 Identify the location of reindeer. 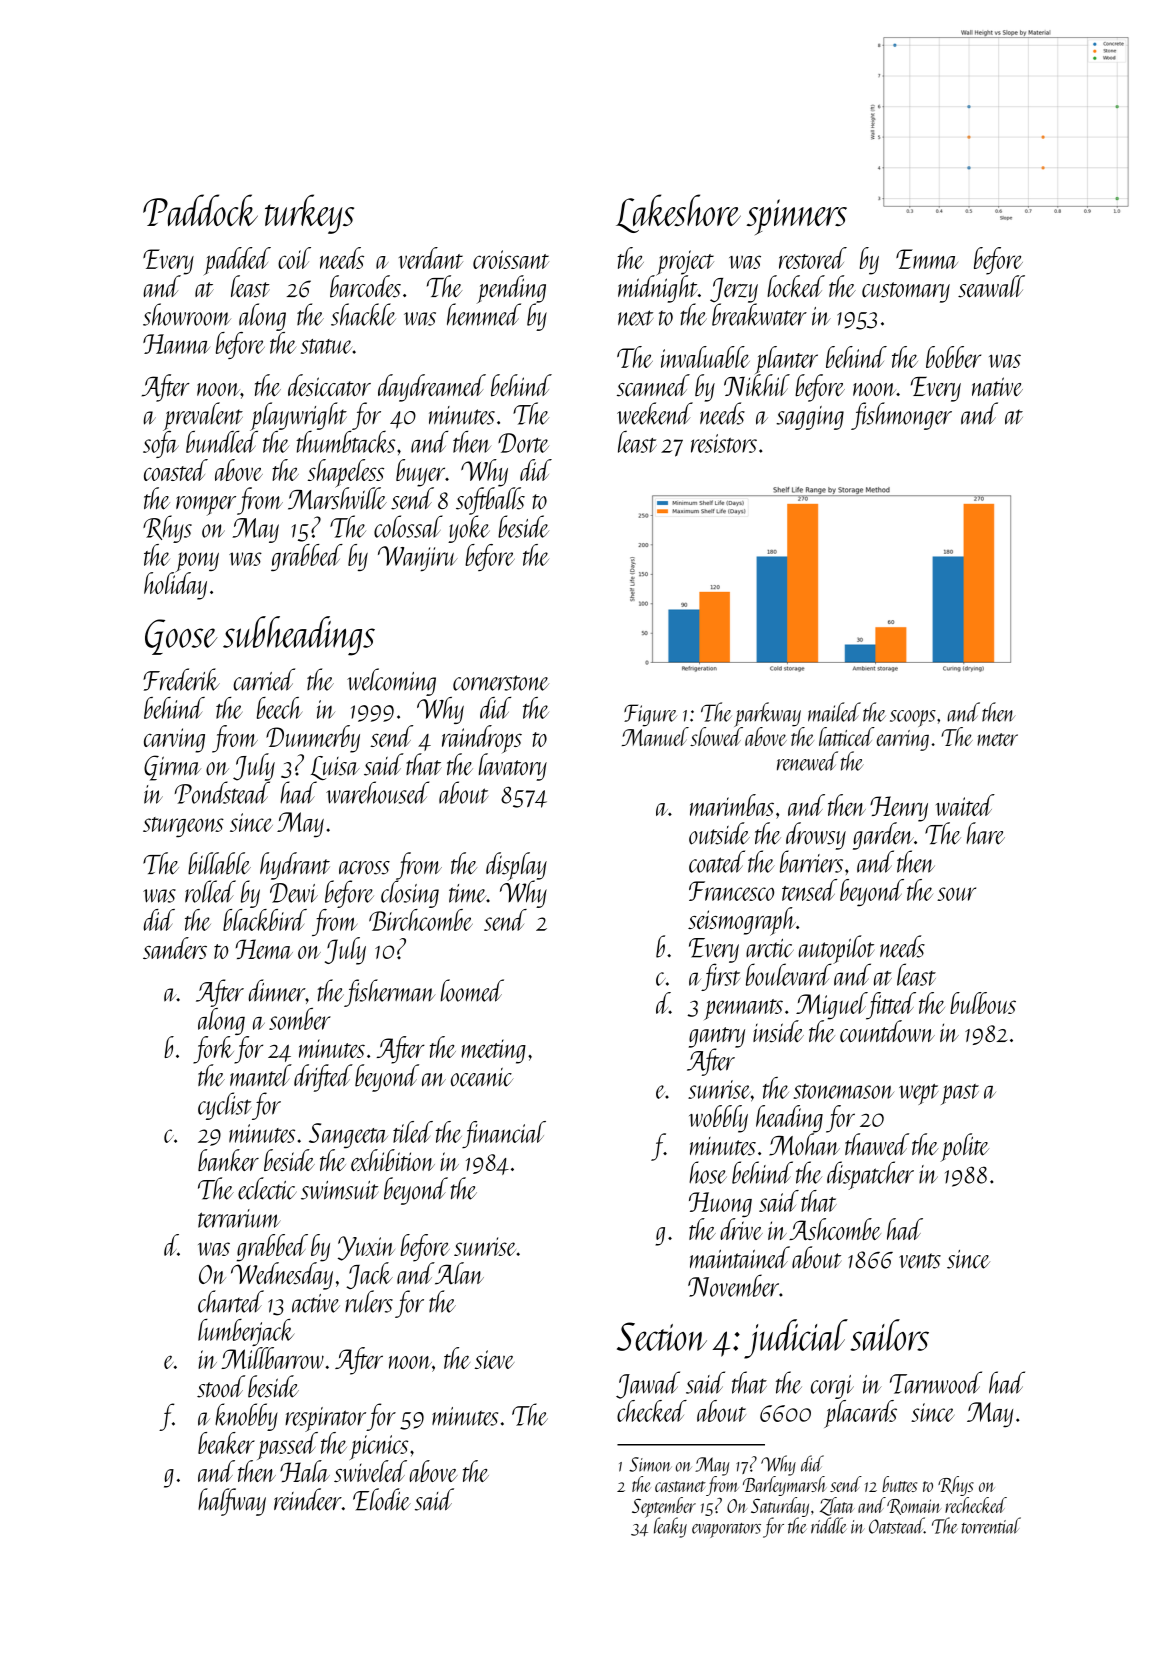
(308, 1499).
